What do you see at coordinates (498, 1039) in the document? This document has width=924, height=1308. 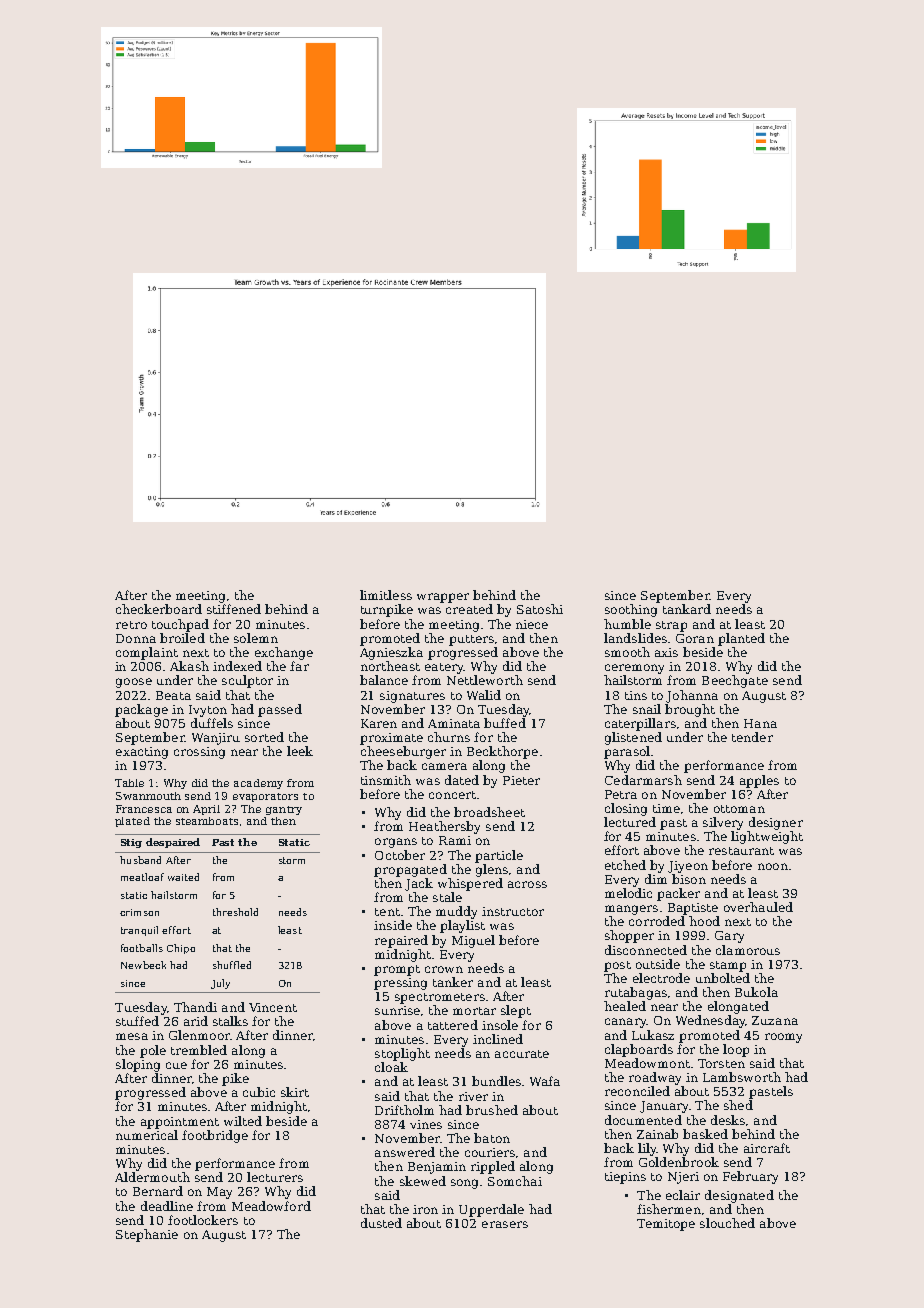 I see `inclined` at bounding box center [498, 1039].
